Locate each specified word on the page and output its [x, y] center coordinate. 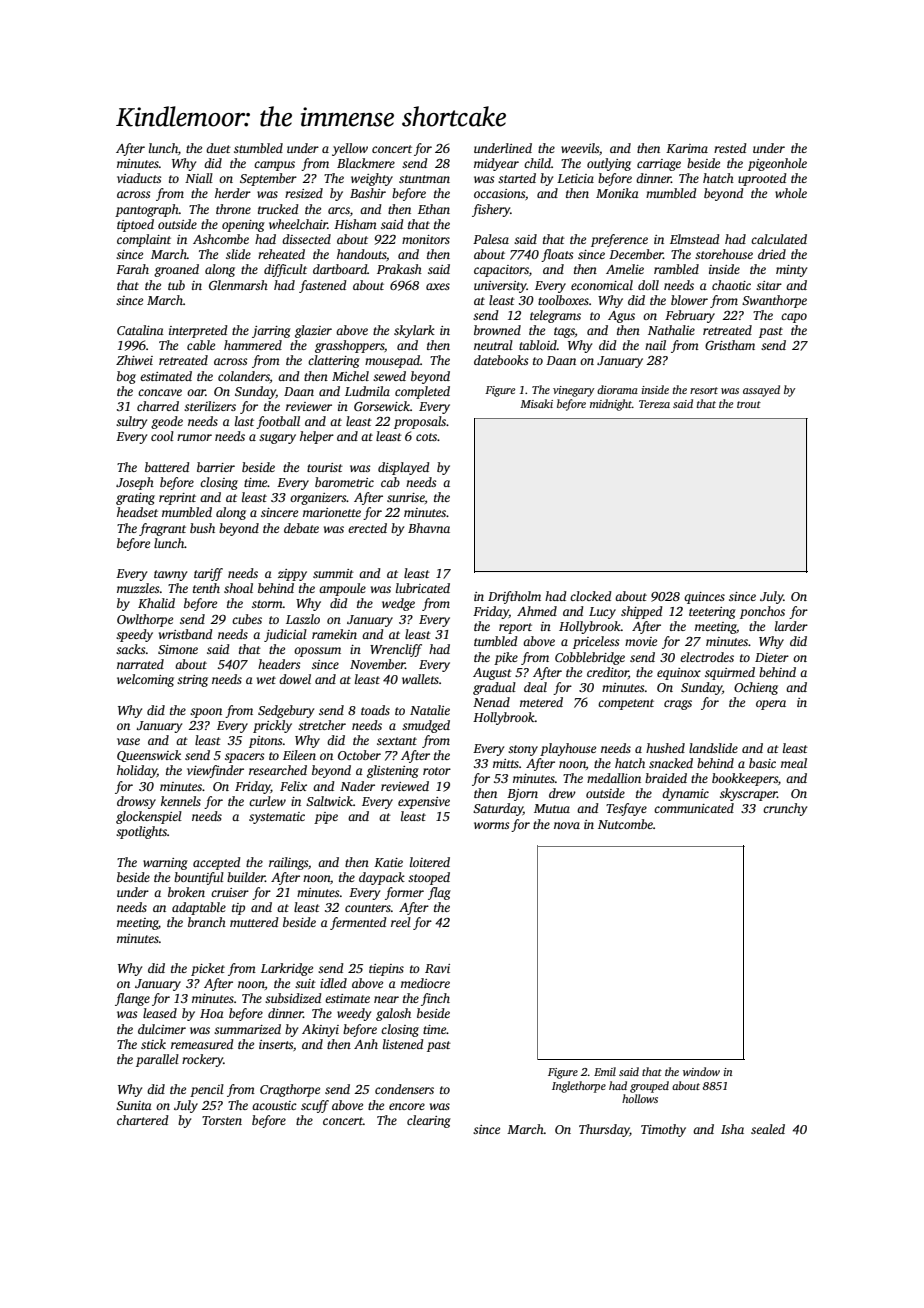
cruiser [230, 892]
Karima [687, 148]
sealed [768, 1129]
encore [407, 1106]
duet [218, 148]
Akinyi [320, 1030]
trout [749, 404]
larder [791, 626]
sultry [131, 422]
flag [439, 893]
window [701, 1071]
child [537, 163]
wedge [398, 604]
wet [266, 680]
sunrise [406, 497]
